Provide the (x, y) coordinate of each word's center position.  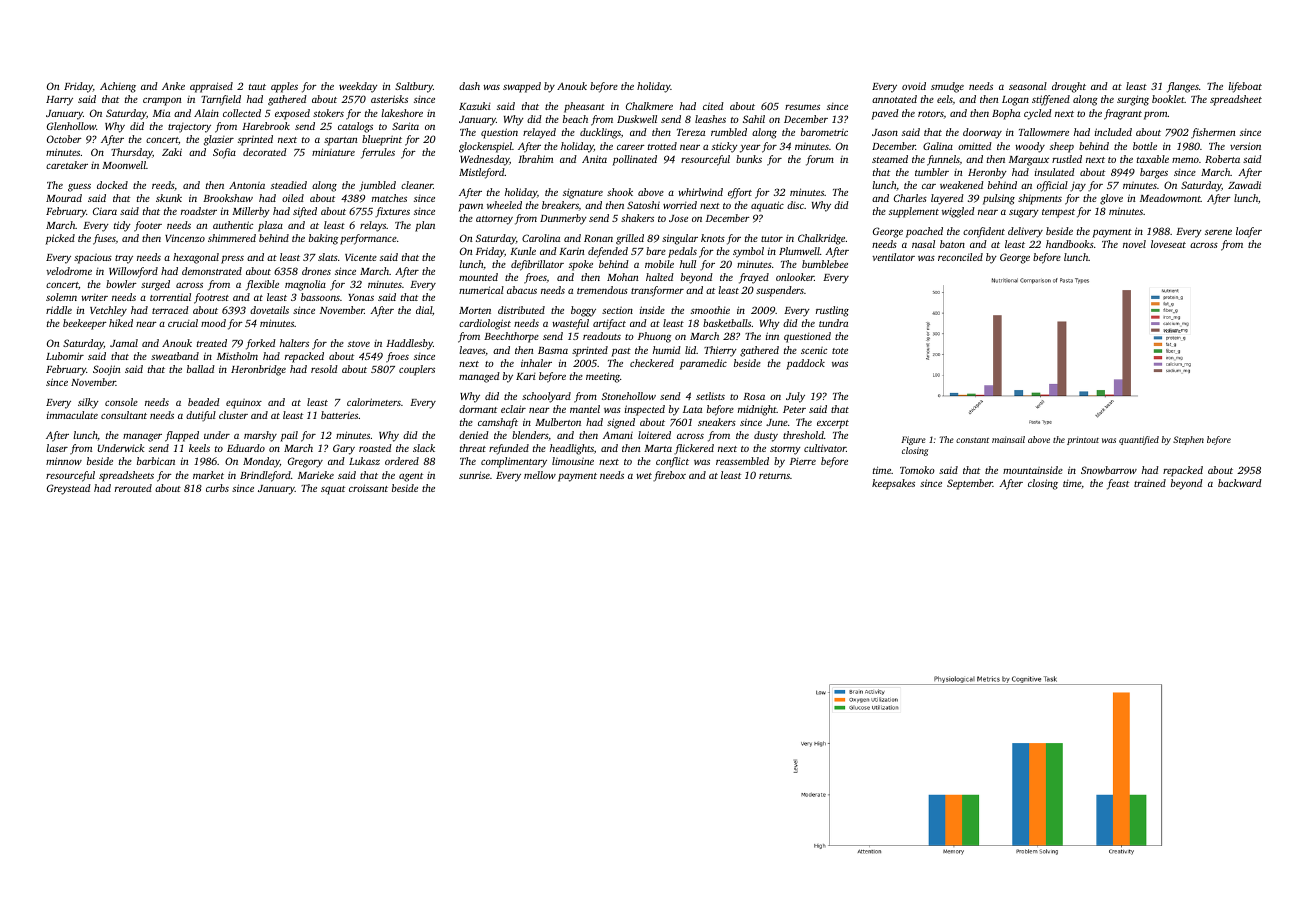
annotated (894, 99)
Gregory (305, 462)
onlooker (795, 277)
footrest (211, 298)
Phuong (654, 337)
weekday (358, 87)
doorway (982, 133)
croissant (368, 488)
